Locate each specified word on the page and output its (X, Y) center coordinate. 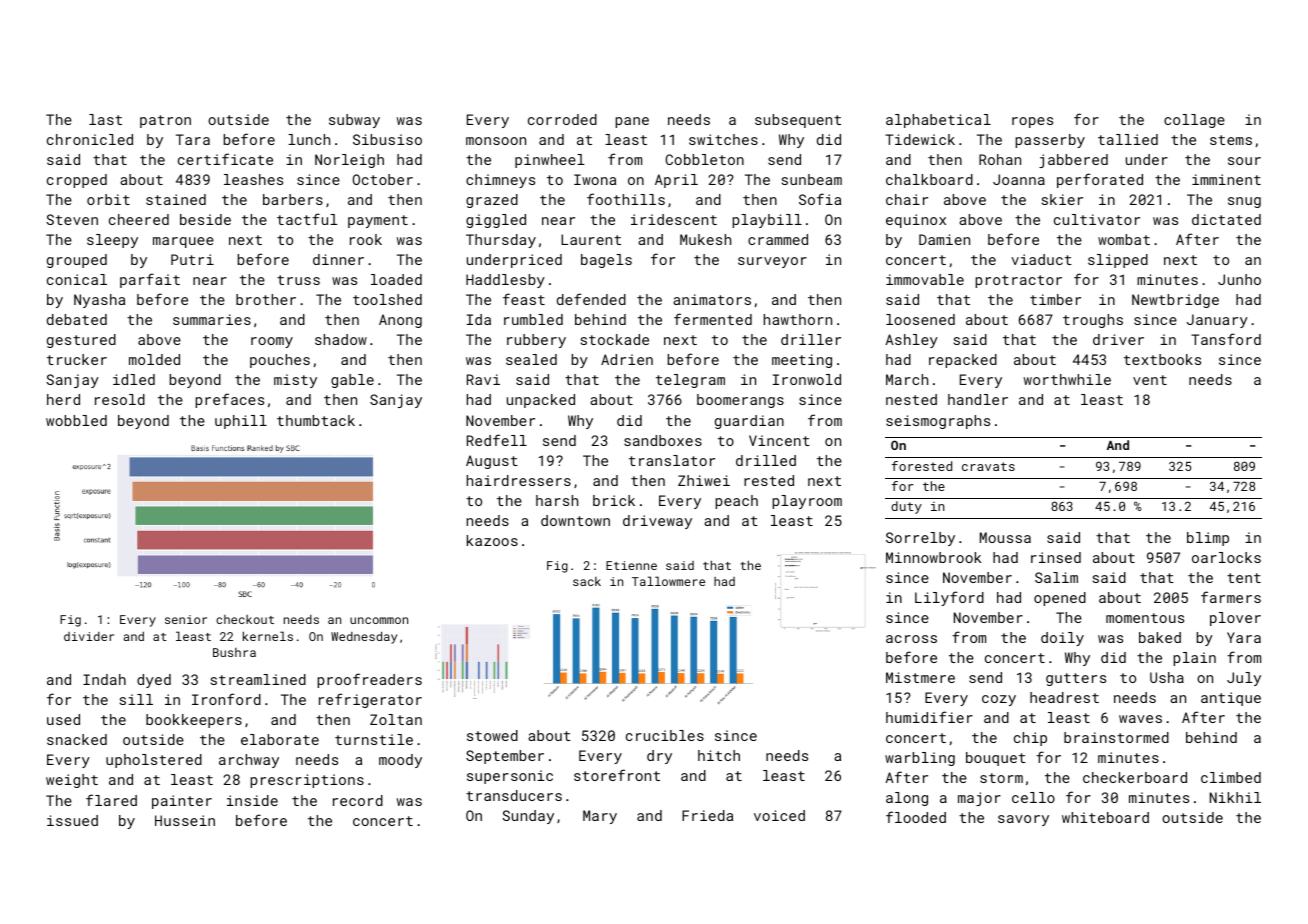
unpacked (541, 401)
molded (154, 359)
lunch (309, 139)
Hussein (185, 820)
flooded (916, 817)
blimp (1208, 539)
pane (632, 122)
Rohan (1000, 159)
